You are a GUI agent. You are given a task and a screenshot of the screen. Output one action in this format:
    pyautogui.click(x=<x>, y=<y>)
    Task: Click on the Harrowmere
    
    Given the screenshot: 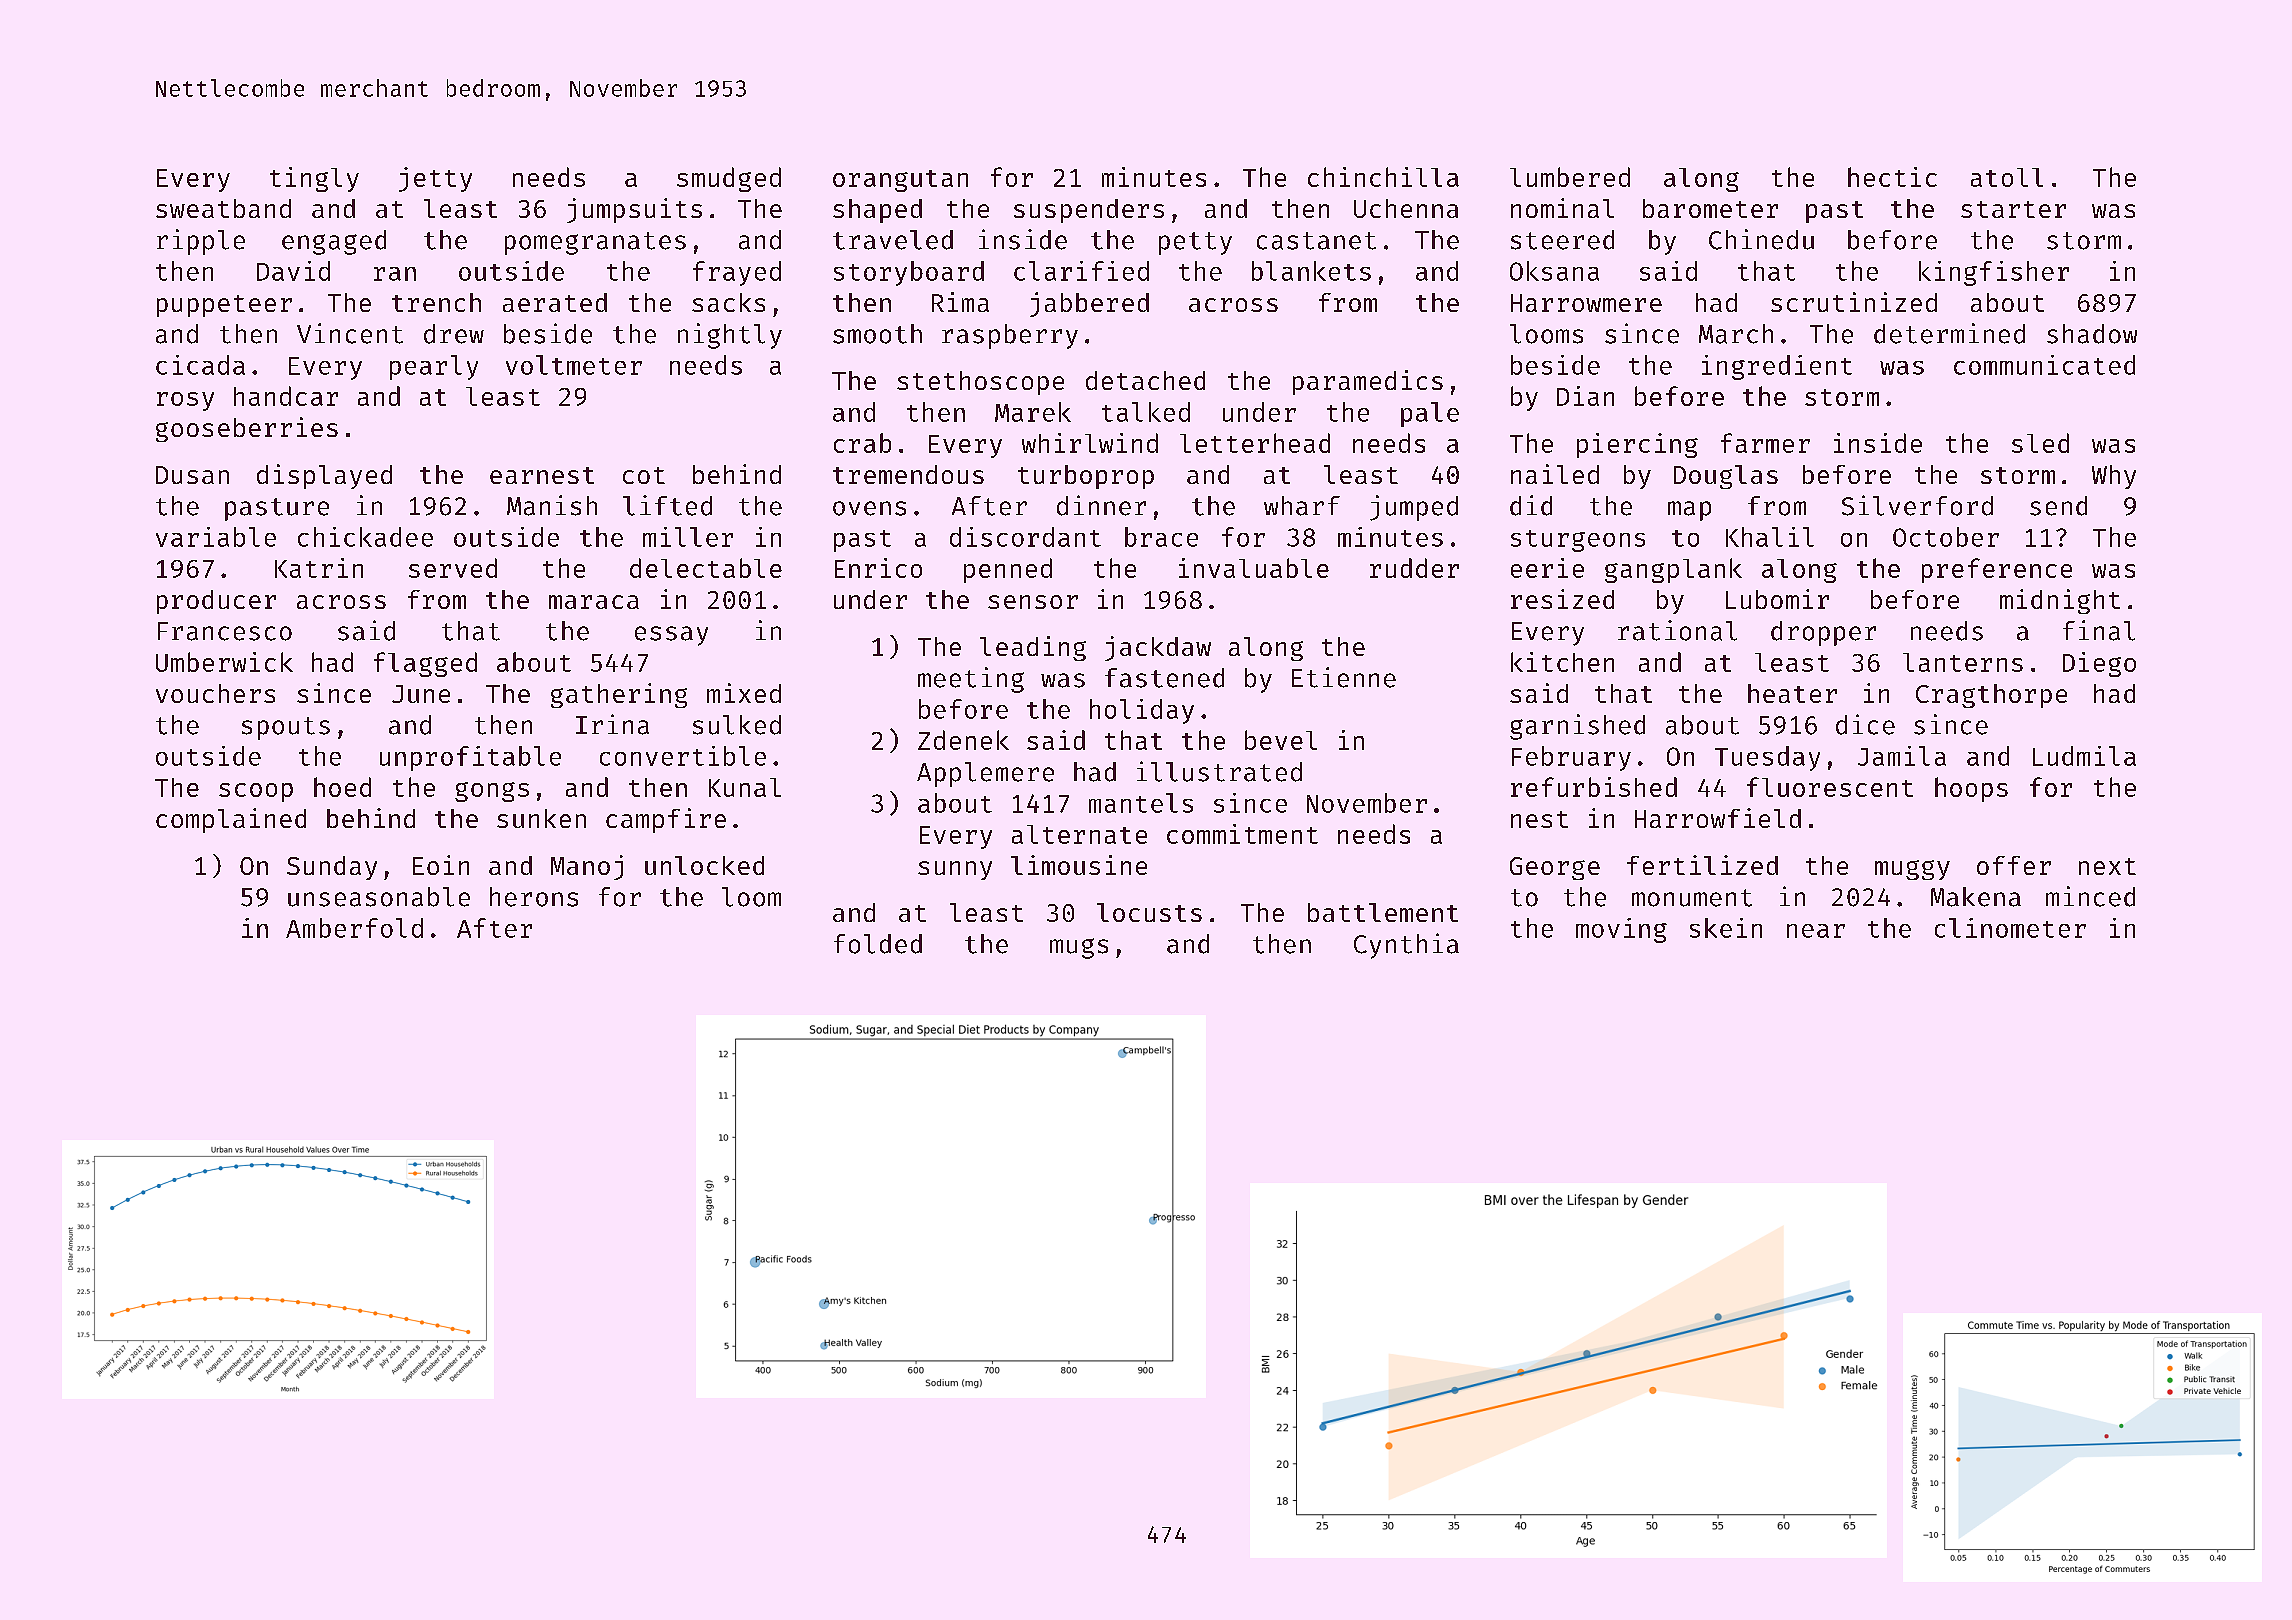 What is the action you would take?
    pyautogui.click(x=1586, y=303)
